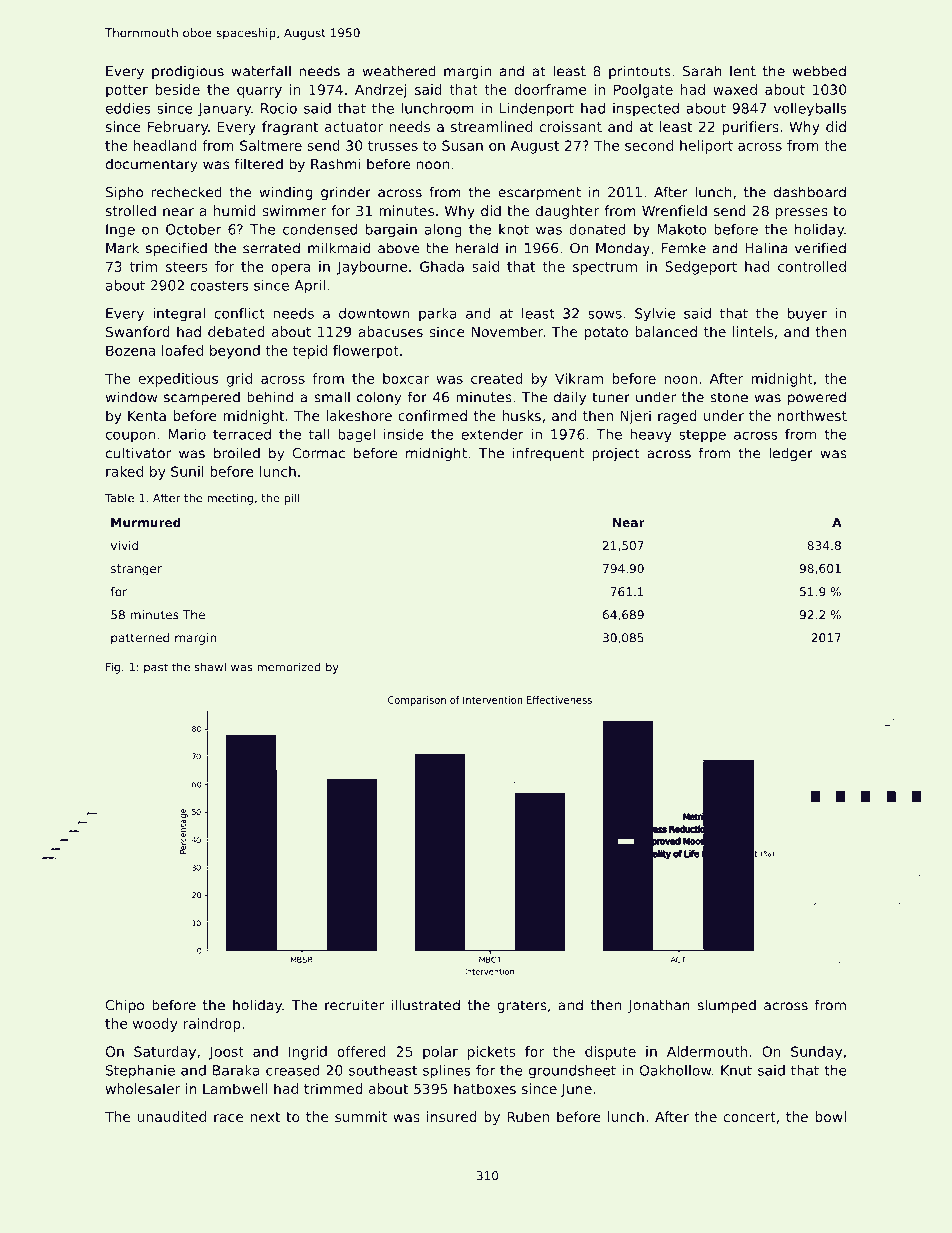  What do you see at coordinates (171, 1116) in the image?
I see `unaudited` at bounding box center [171, 1116].
